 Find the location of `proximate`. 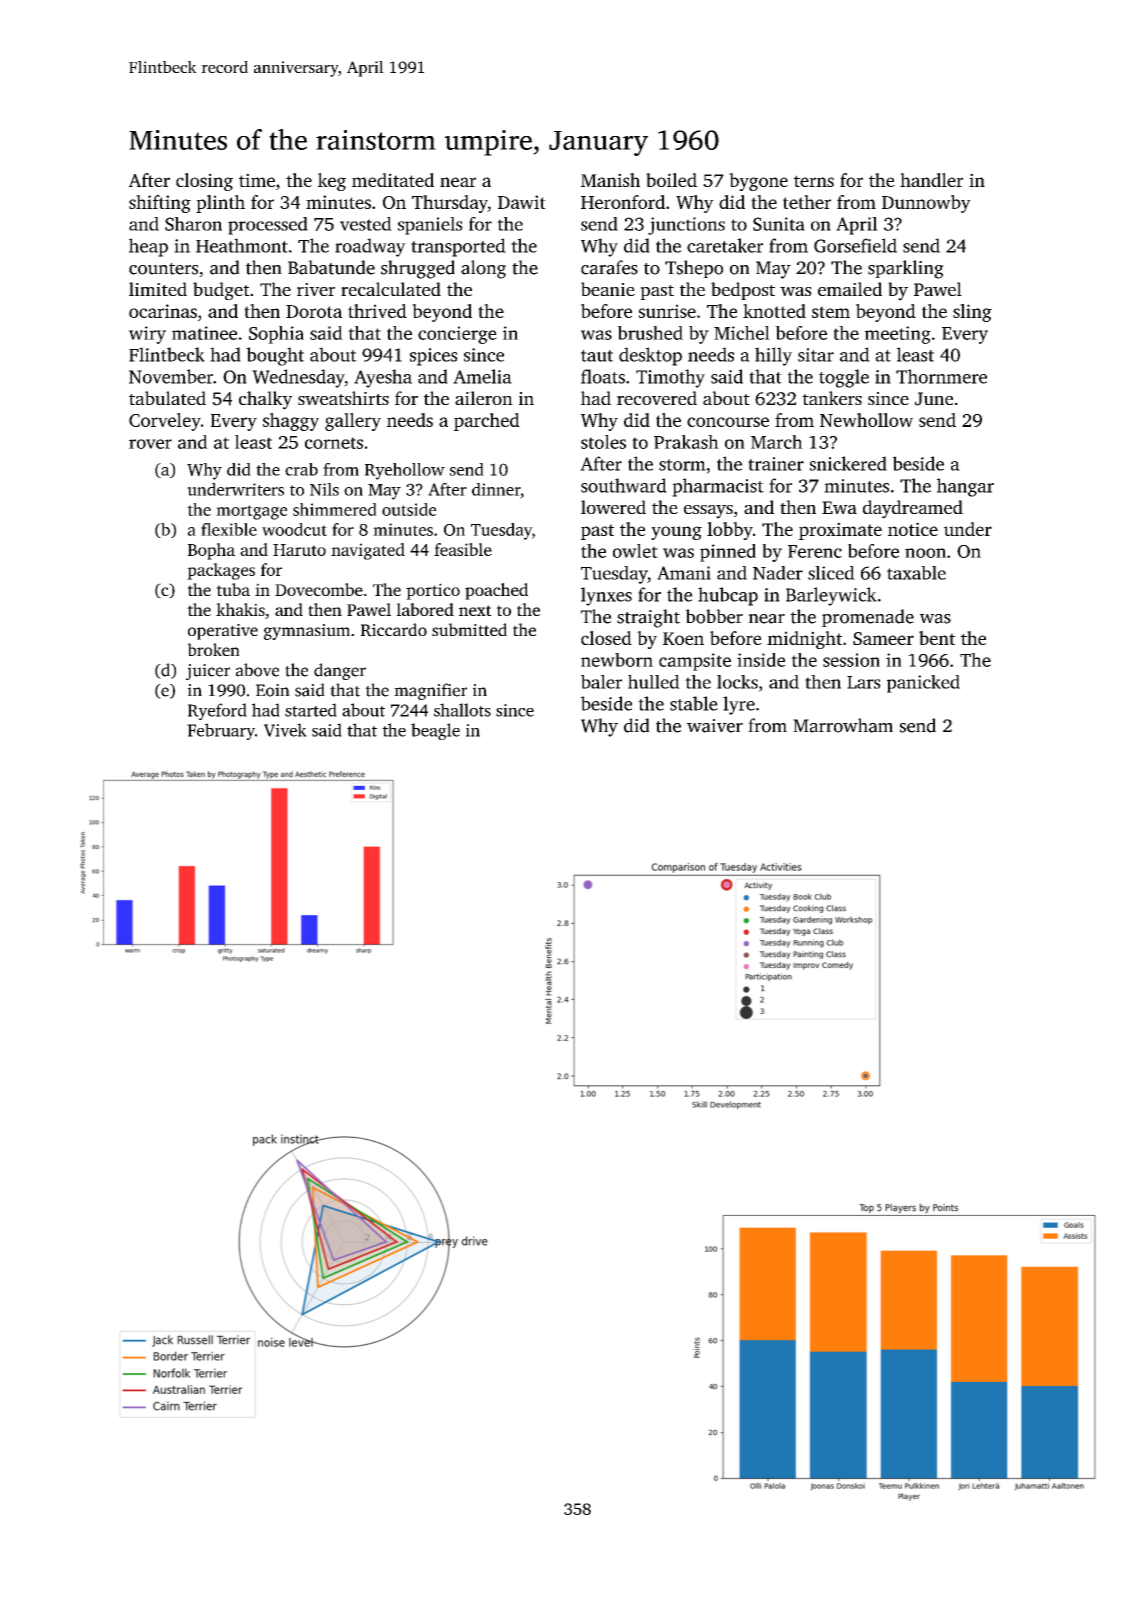

proximate is located at coordinates (840, 531).
